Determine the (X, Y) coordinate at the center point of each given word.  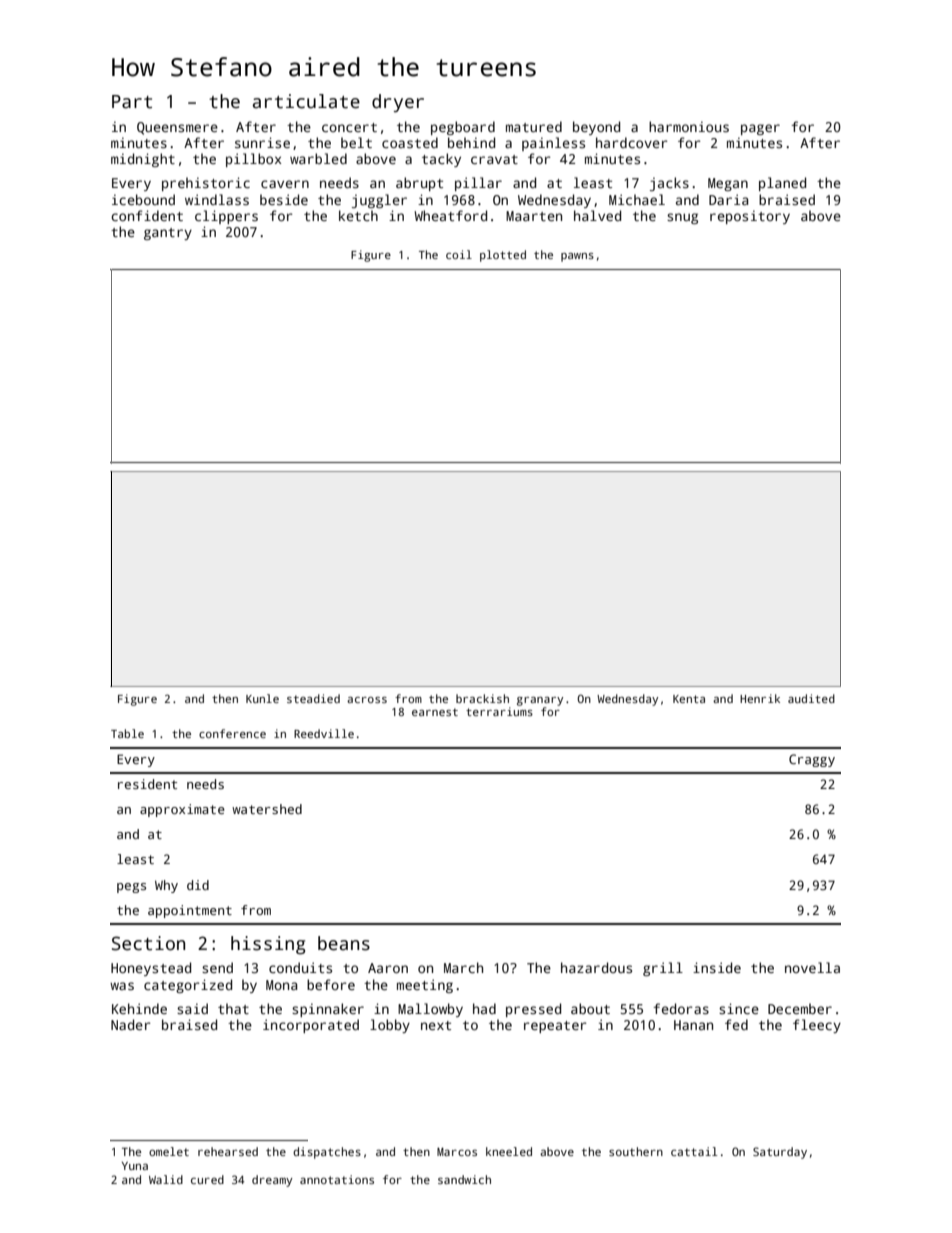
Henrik (760, 698)
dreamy (272, 1181)
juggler (379, 201)
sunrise (262, 142)
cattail (694, 1151)
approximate (182, 810)
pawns (577, 257)
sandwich (464, 1179)
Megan (728, 184)
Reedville (324, 733)
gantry (168, 234)
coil (459, 254)
